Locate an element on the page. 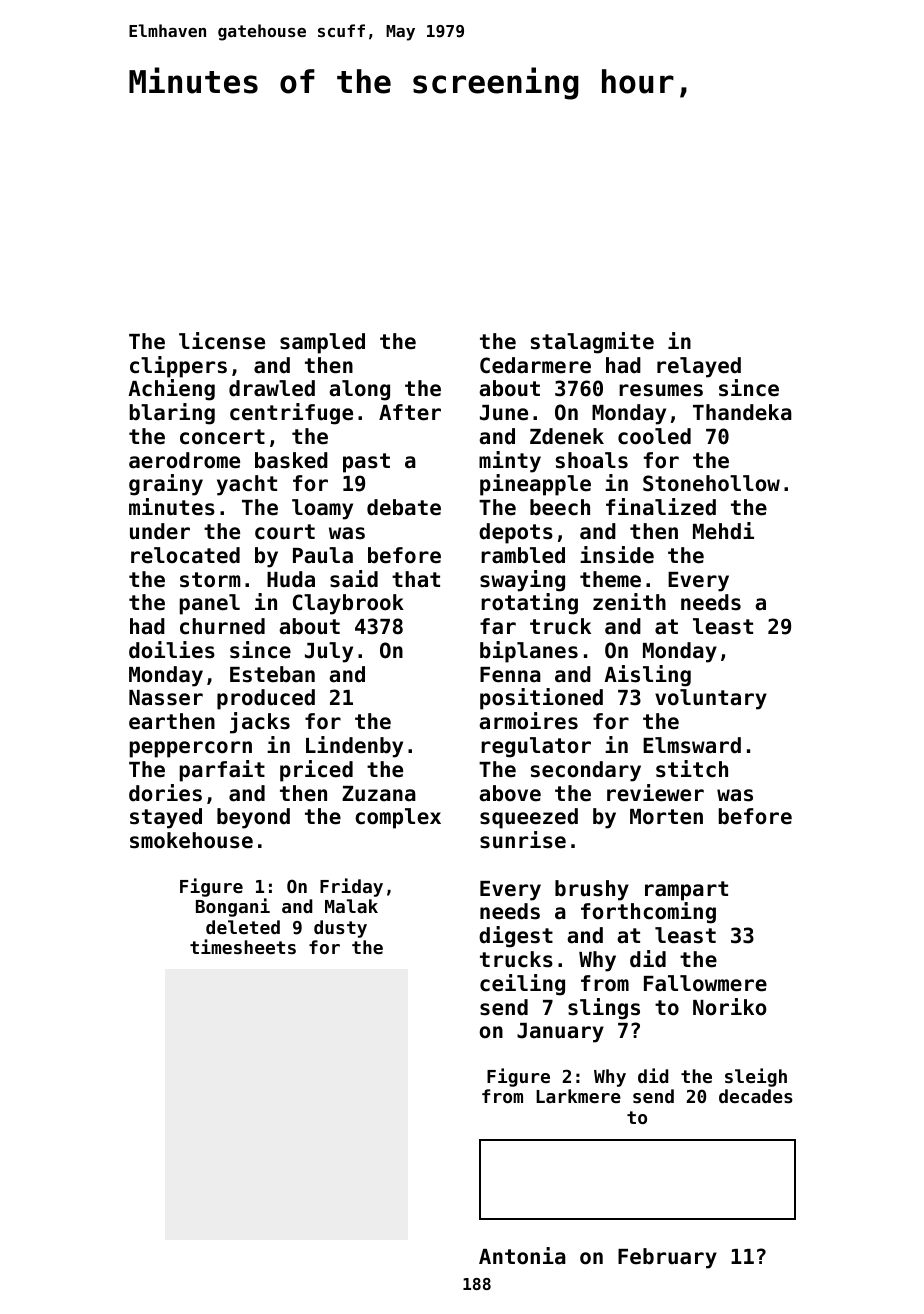 The height and width of the image is (1314, 924). Antonia is located at coordinates (522, 1256).
